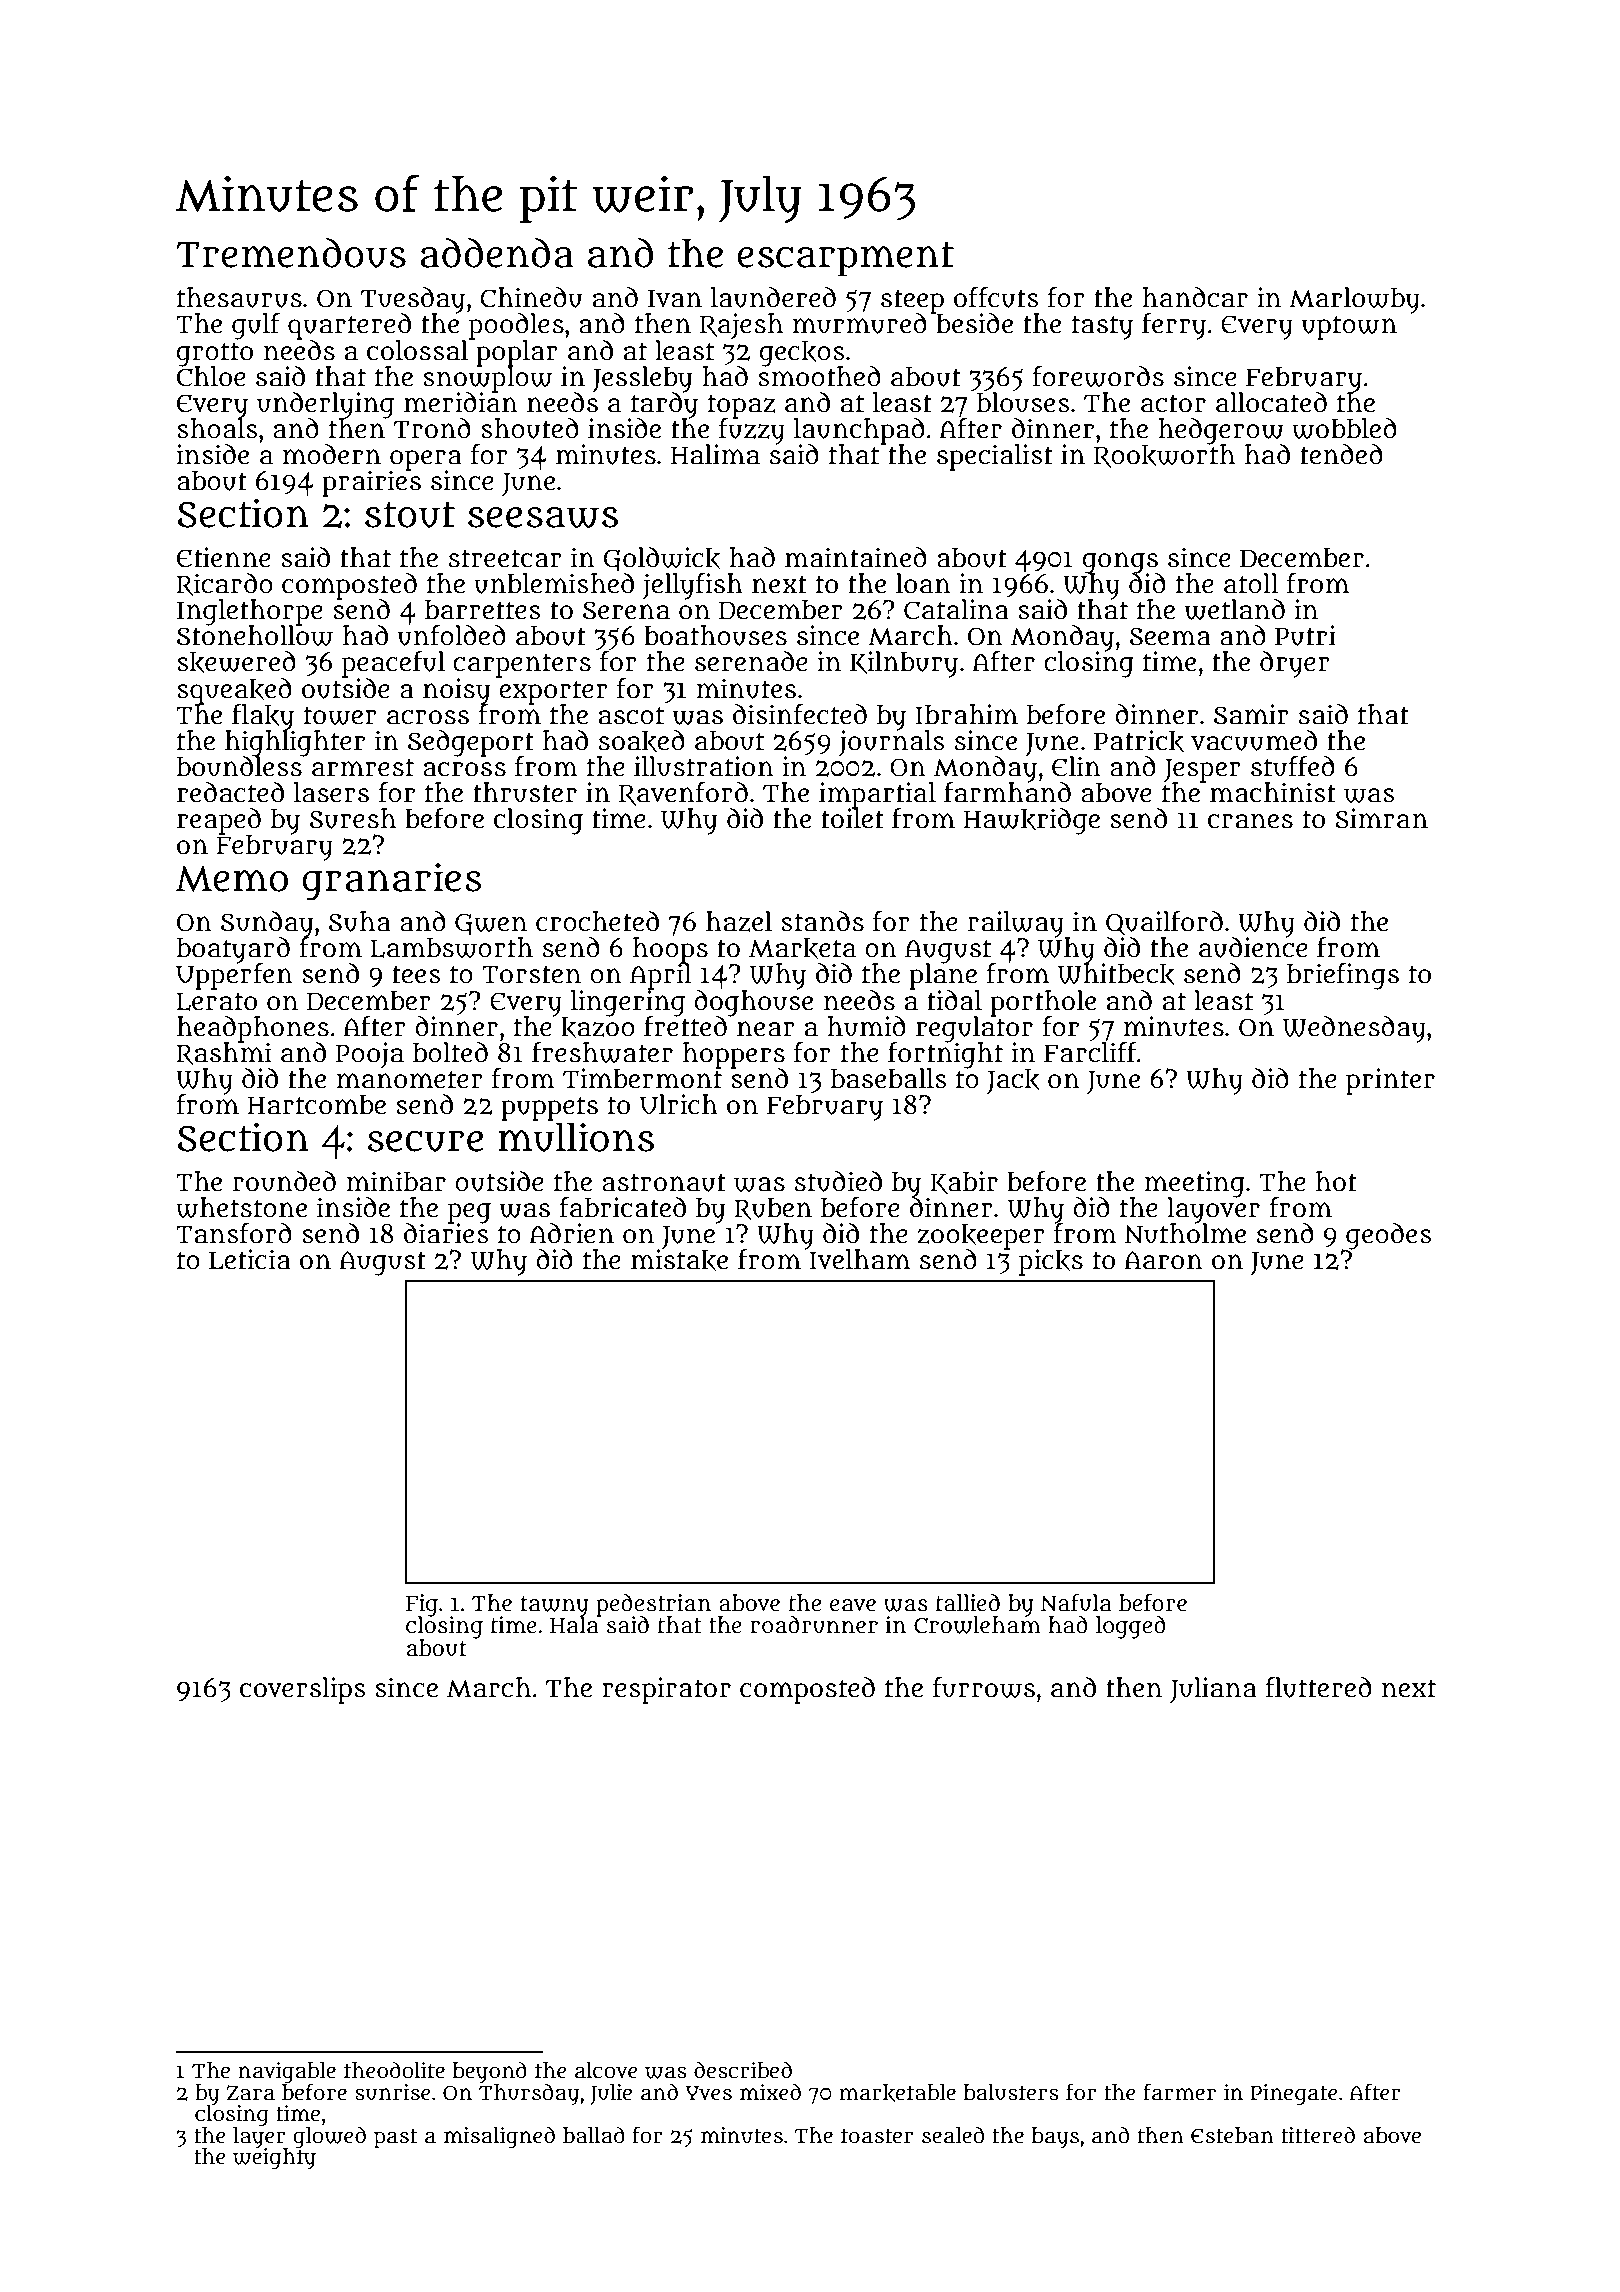 Image resolution: width=1620 pixels, height=2292 pixels. What do you see at coordinates (973, 323) in the screenshot?
I see `beside` at bounding box center [973, 323].
